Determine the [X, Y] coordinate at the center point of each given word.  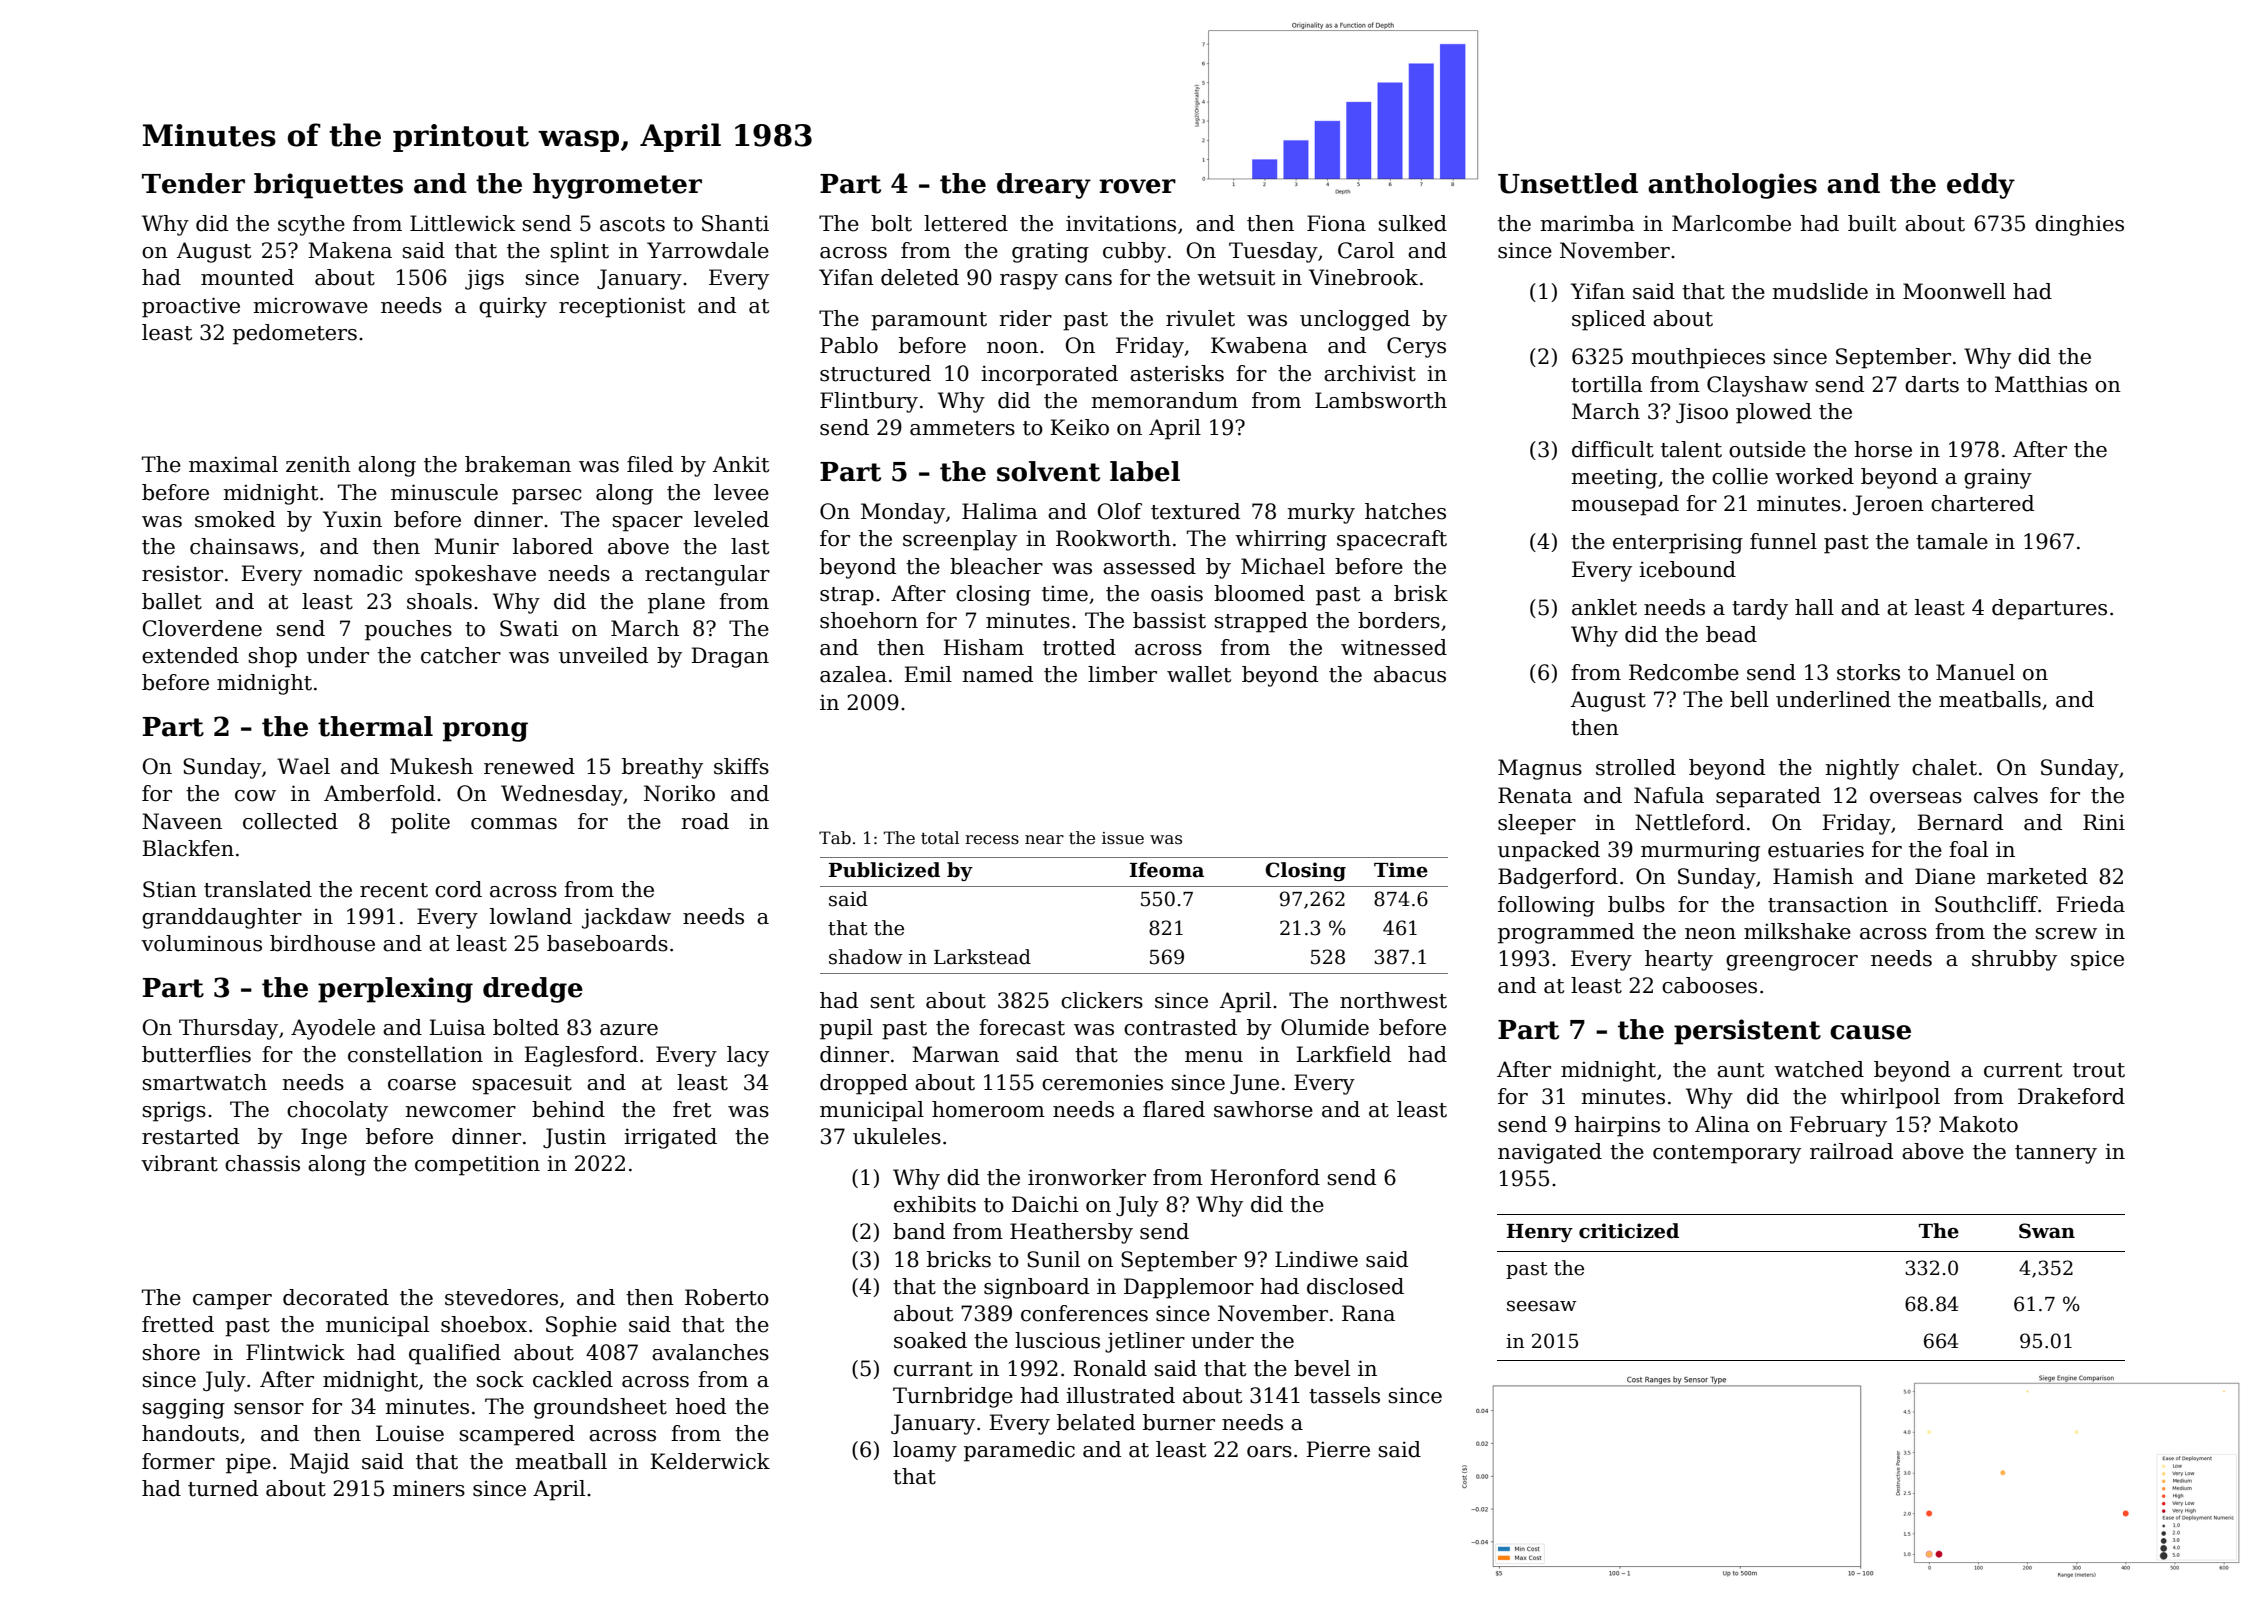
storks [1868, 672]
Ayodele [333, 1029]
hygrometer [617, 186]
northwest [1393, 1000]
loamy [925, 1451]
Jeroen [1888, 505]
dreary [1044, 186]
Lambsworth [1381, 400]
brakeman [518, 464]
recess [992, 840]
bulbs [1636, 904]
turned [223, 1488]
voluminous [201, 943]
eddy [1981, 186]
